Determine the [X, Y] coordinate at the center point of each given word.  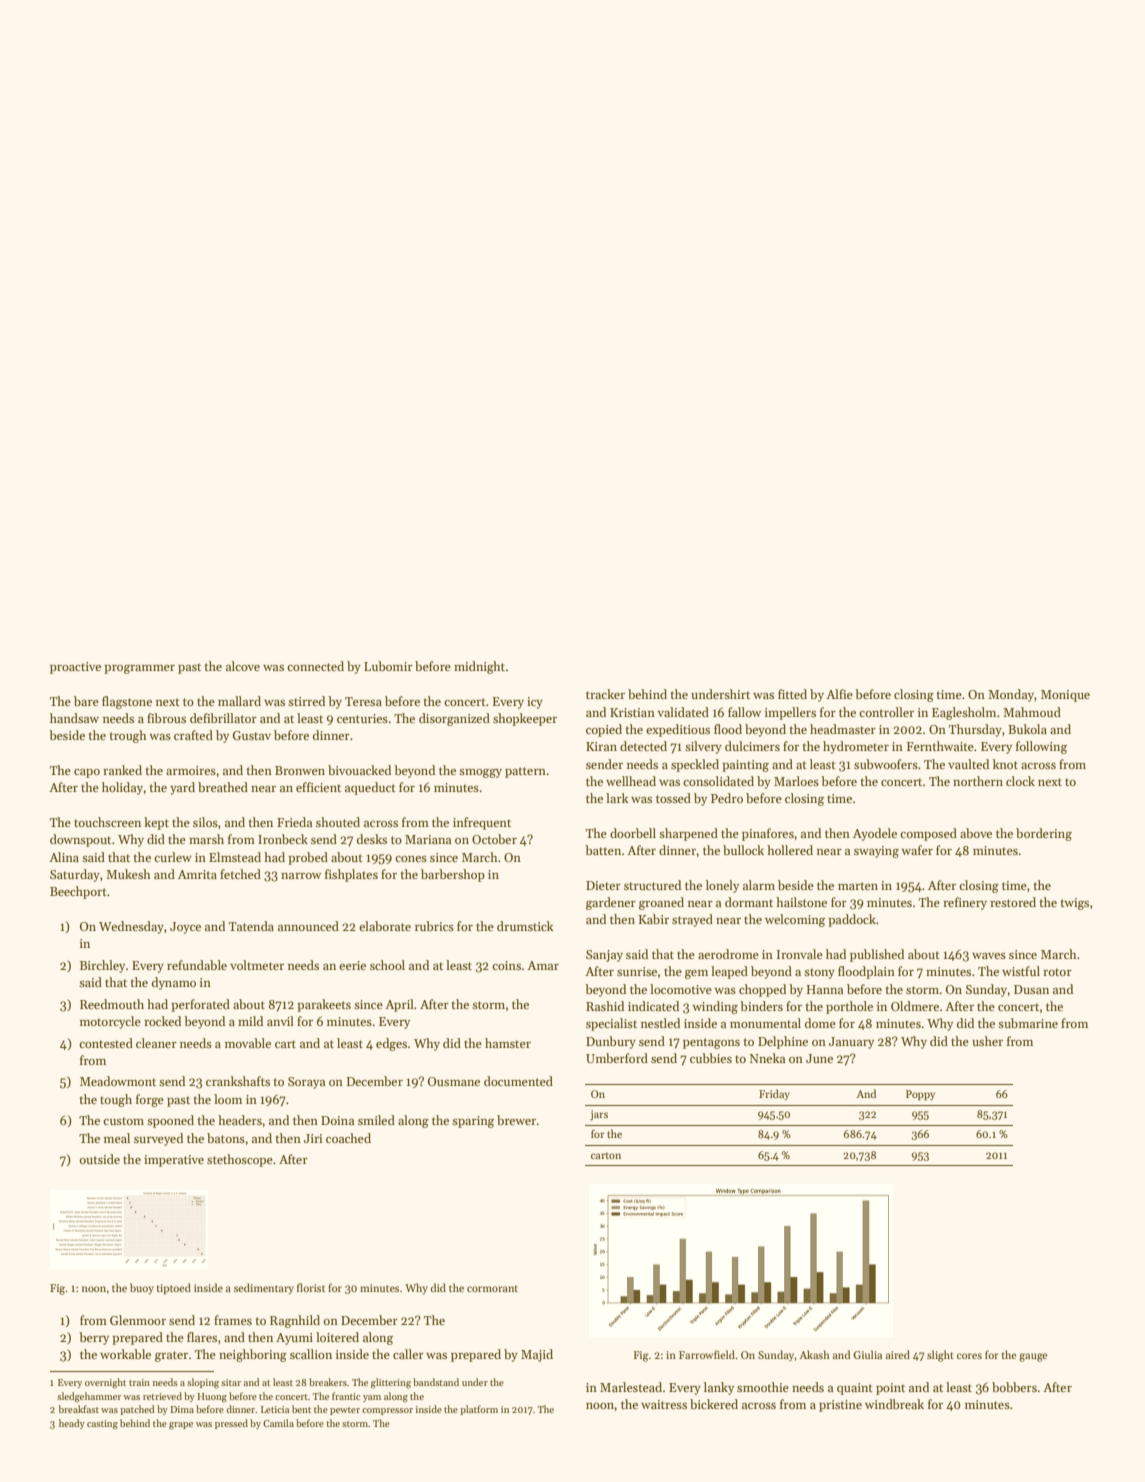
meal [117, 1138]
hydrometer [856, 747]
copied [604, 730]
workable [125, 1354]
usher [987, 1041]
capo [87, 773]
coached [348, 1138]
